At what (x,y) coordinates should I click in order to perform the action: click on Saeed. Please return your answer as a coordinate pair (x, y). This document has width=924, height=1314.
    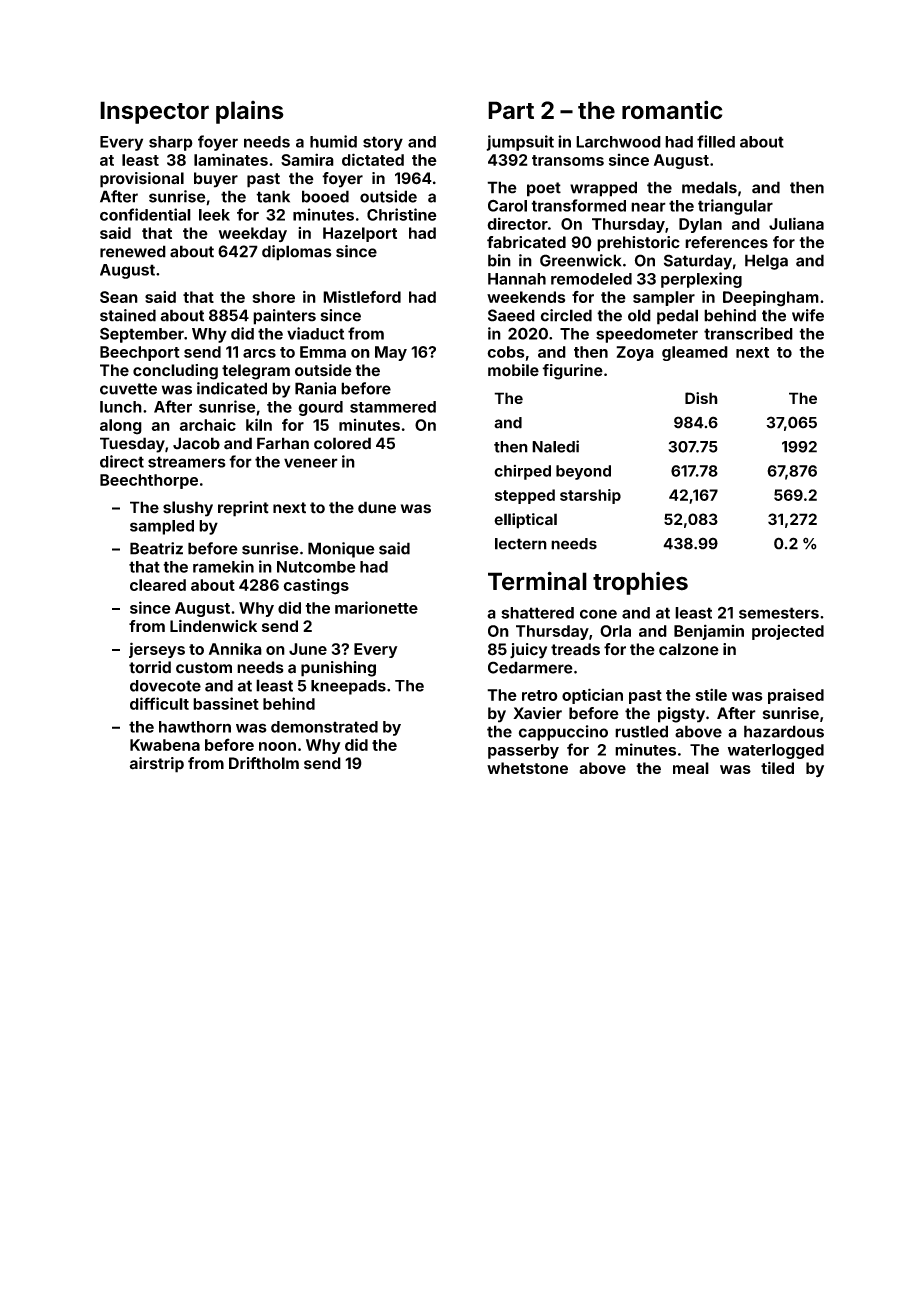
    Looking at the image, I should click on (511, 315).
